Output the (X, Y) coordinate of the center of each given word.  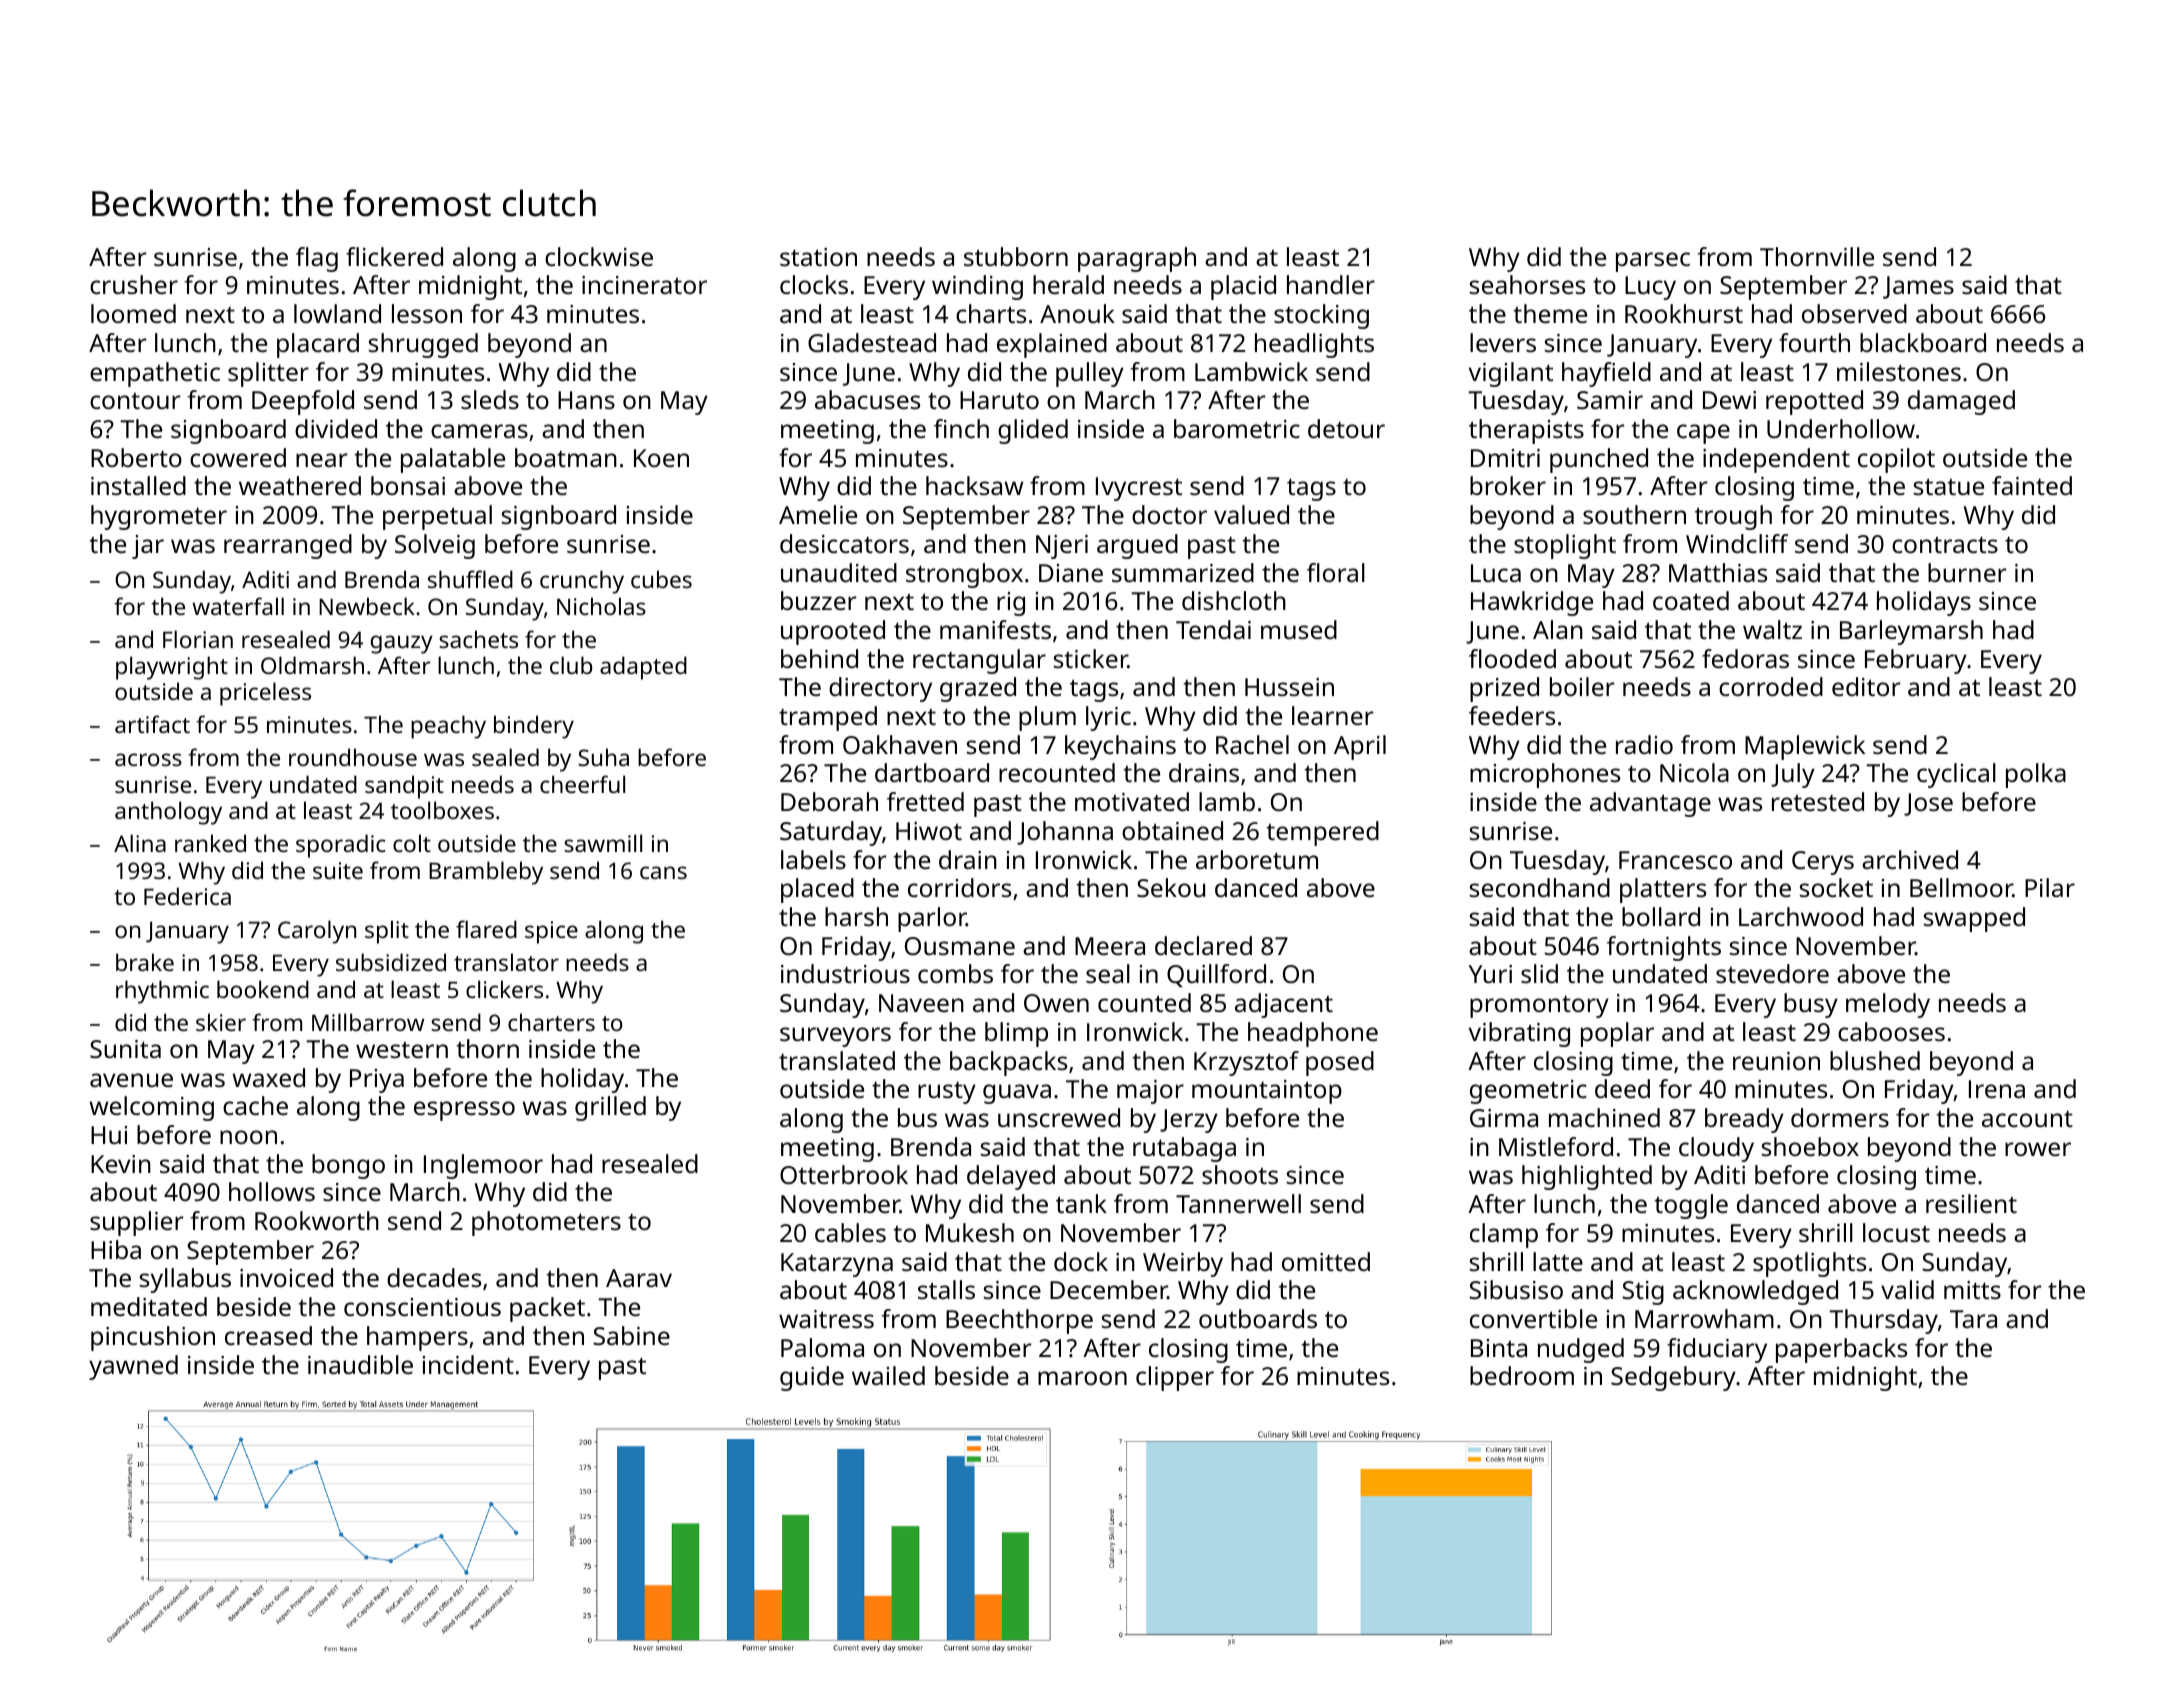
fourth (1814, 342)
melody (1888, 1005)
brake (145, 962)
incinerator (644, 285)
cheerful (582, 784)
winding (977, 287)
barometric (1237, 428)
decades (434, 1277)
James (1918, 287)
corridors (959, 887)
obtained (1172, 830)
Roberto (136, 457)
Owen (1056, 1003)
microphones (1545, 775)
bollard (1661, 916)
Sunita (125, 1049)
